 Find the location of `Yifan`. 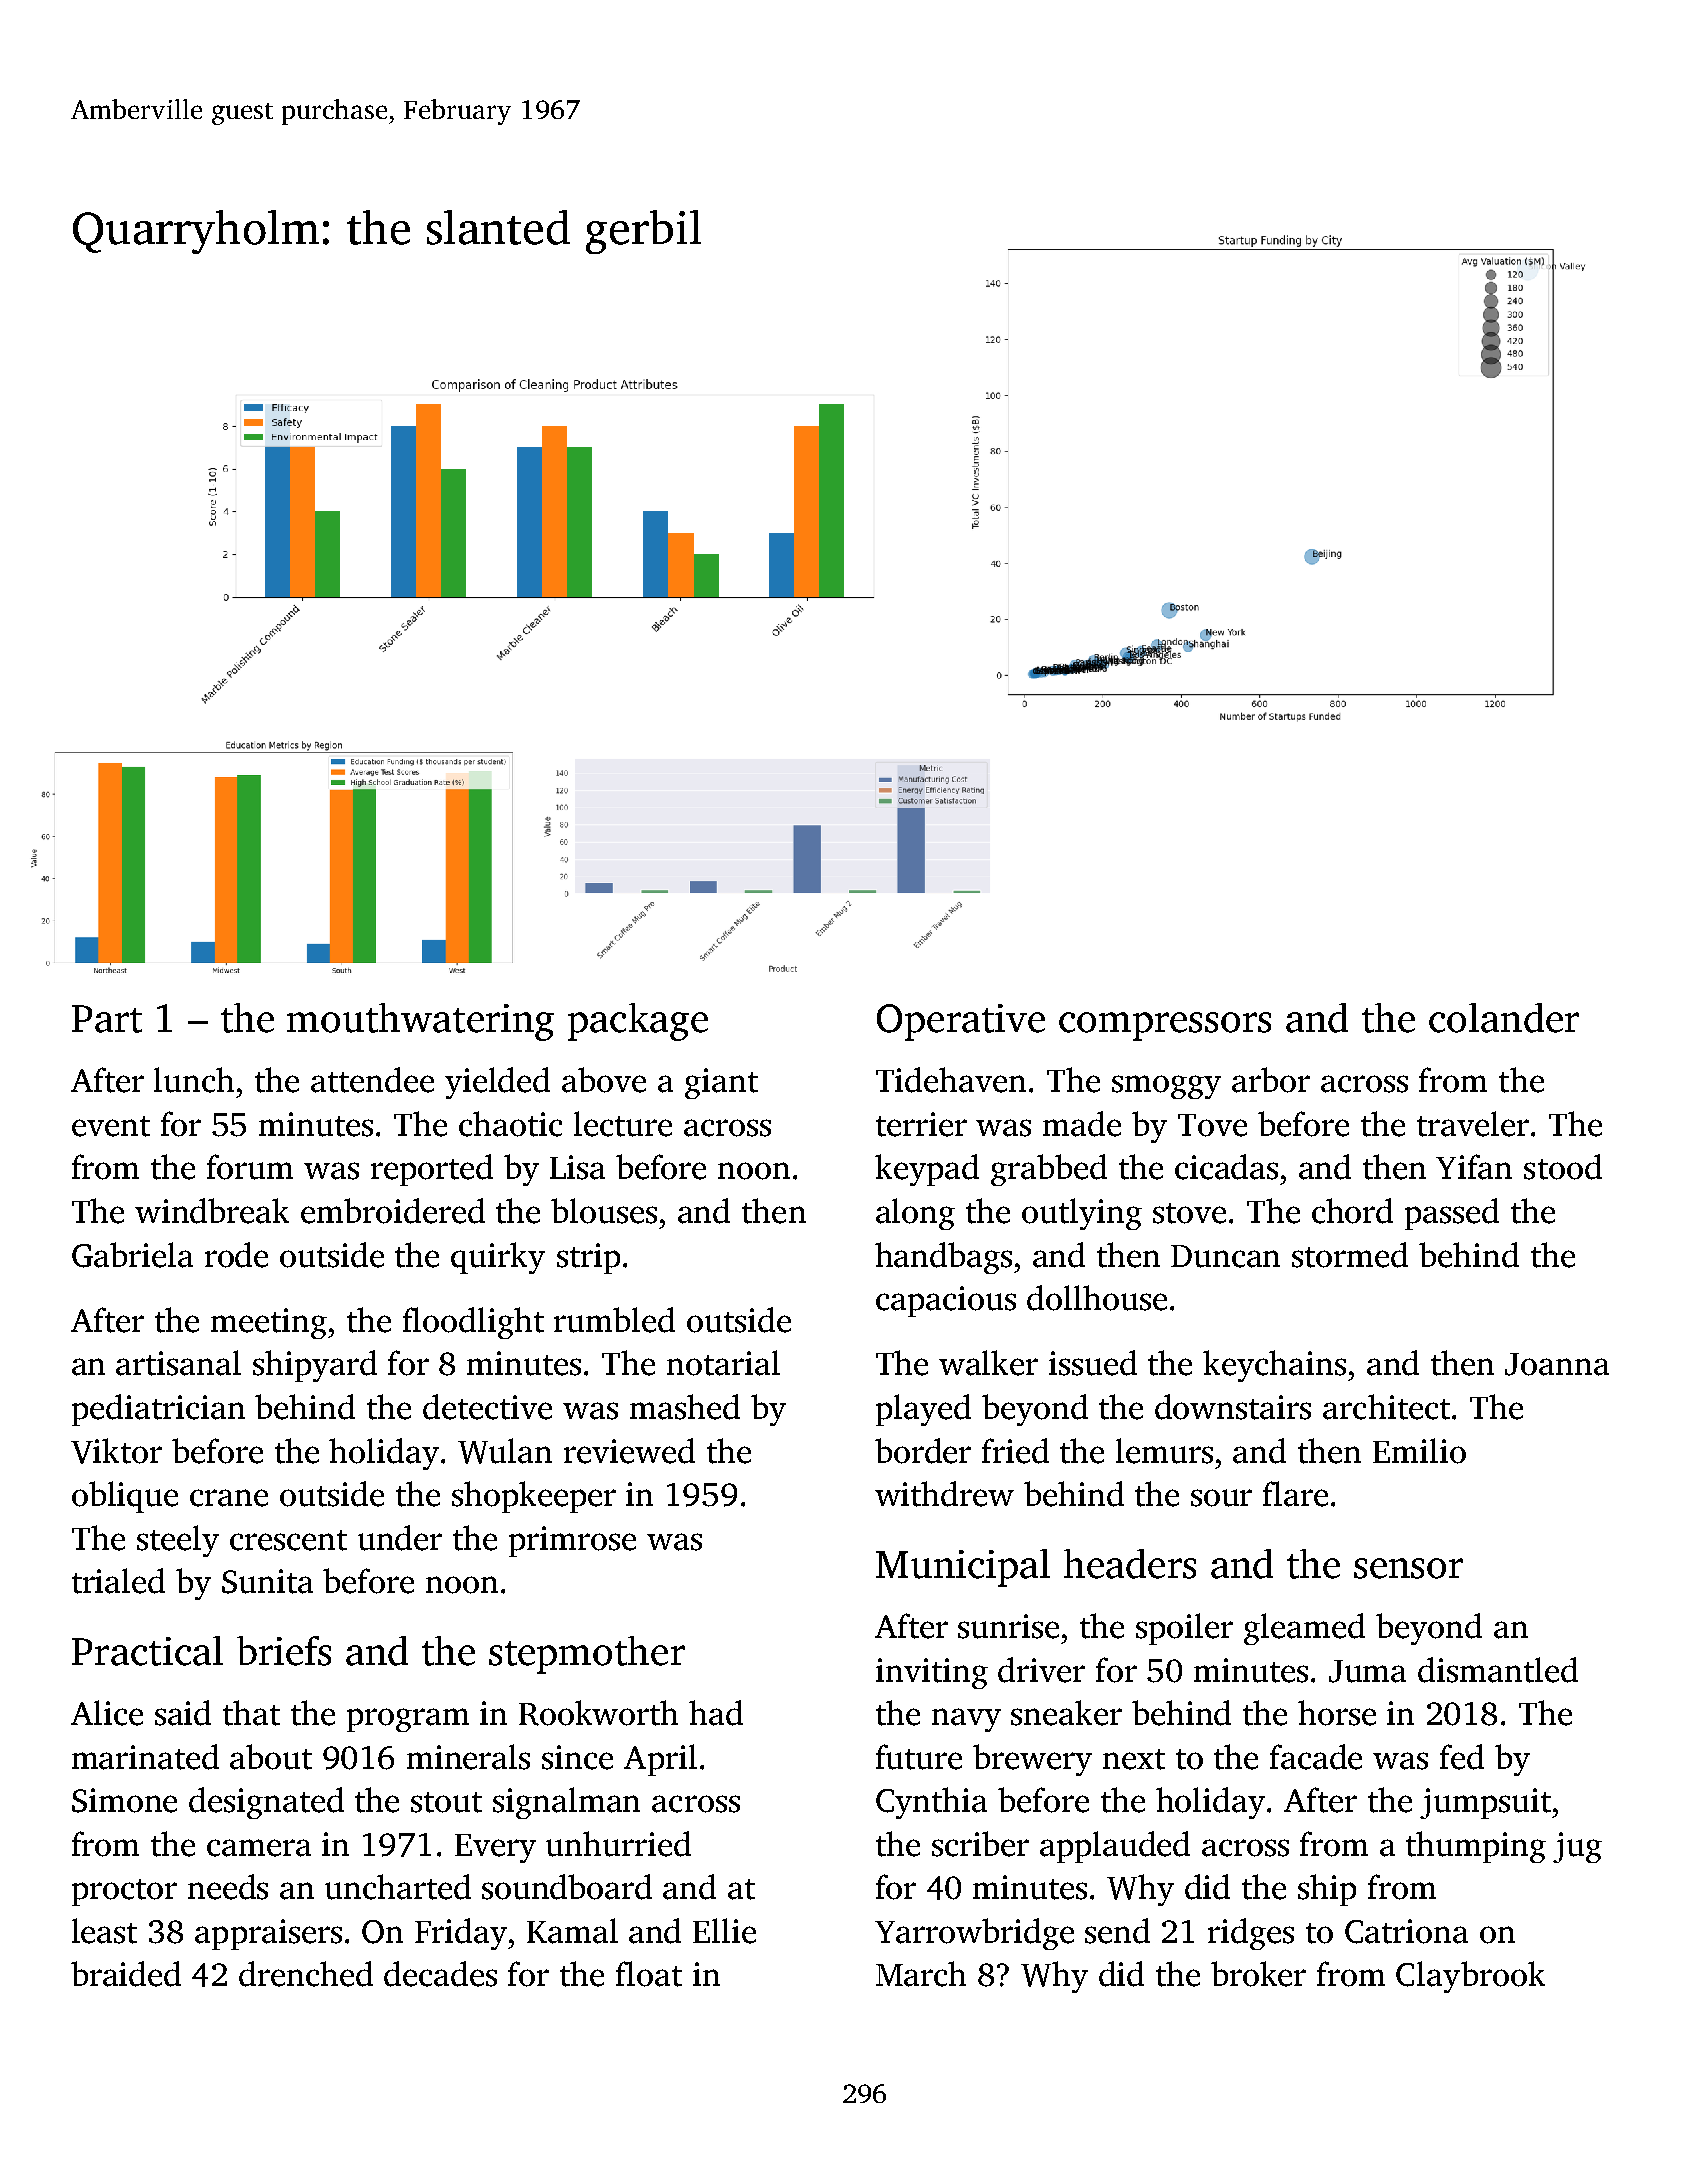

Yifan is located at coordinates (1474, 1167).
